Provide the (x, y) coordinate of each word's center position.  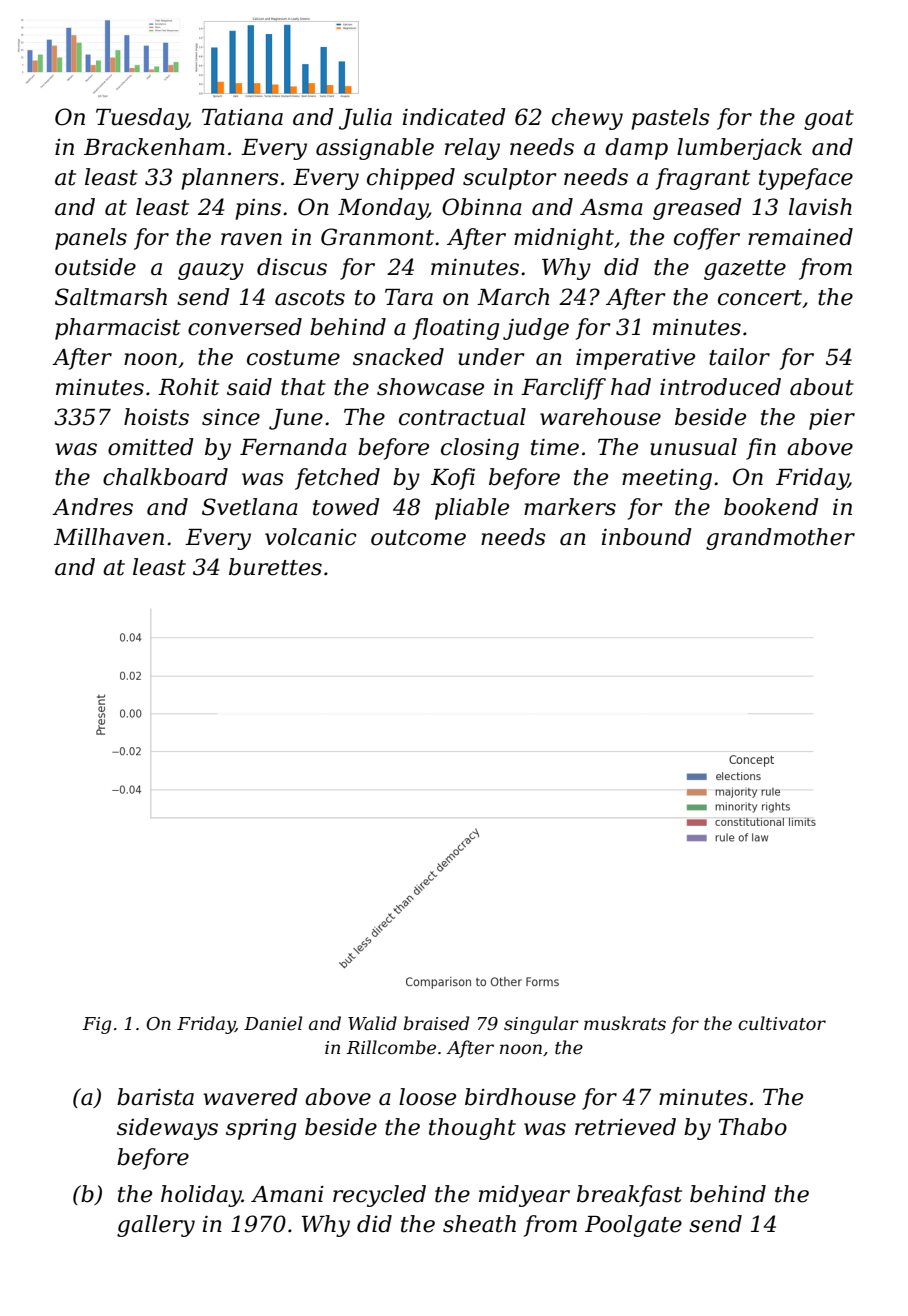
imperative (635, 359)
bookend (771, 507)
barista (155, 1097)
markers (570, 507)
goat (829, 120)
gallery (156, 1226)
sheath (479, 1224)
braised (436, 1023)
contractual (462, 417)
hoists (156, 417)
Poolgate (633, 1226)
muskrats (625, 1023)
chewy (587, 119)
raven (251, 239)
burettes (275, 567)
